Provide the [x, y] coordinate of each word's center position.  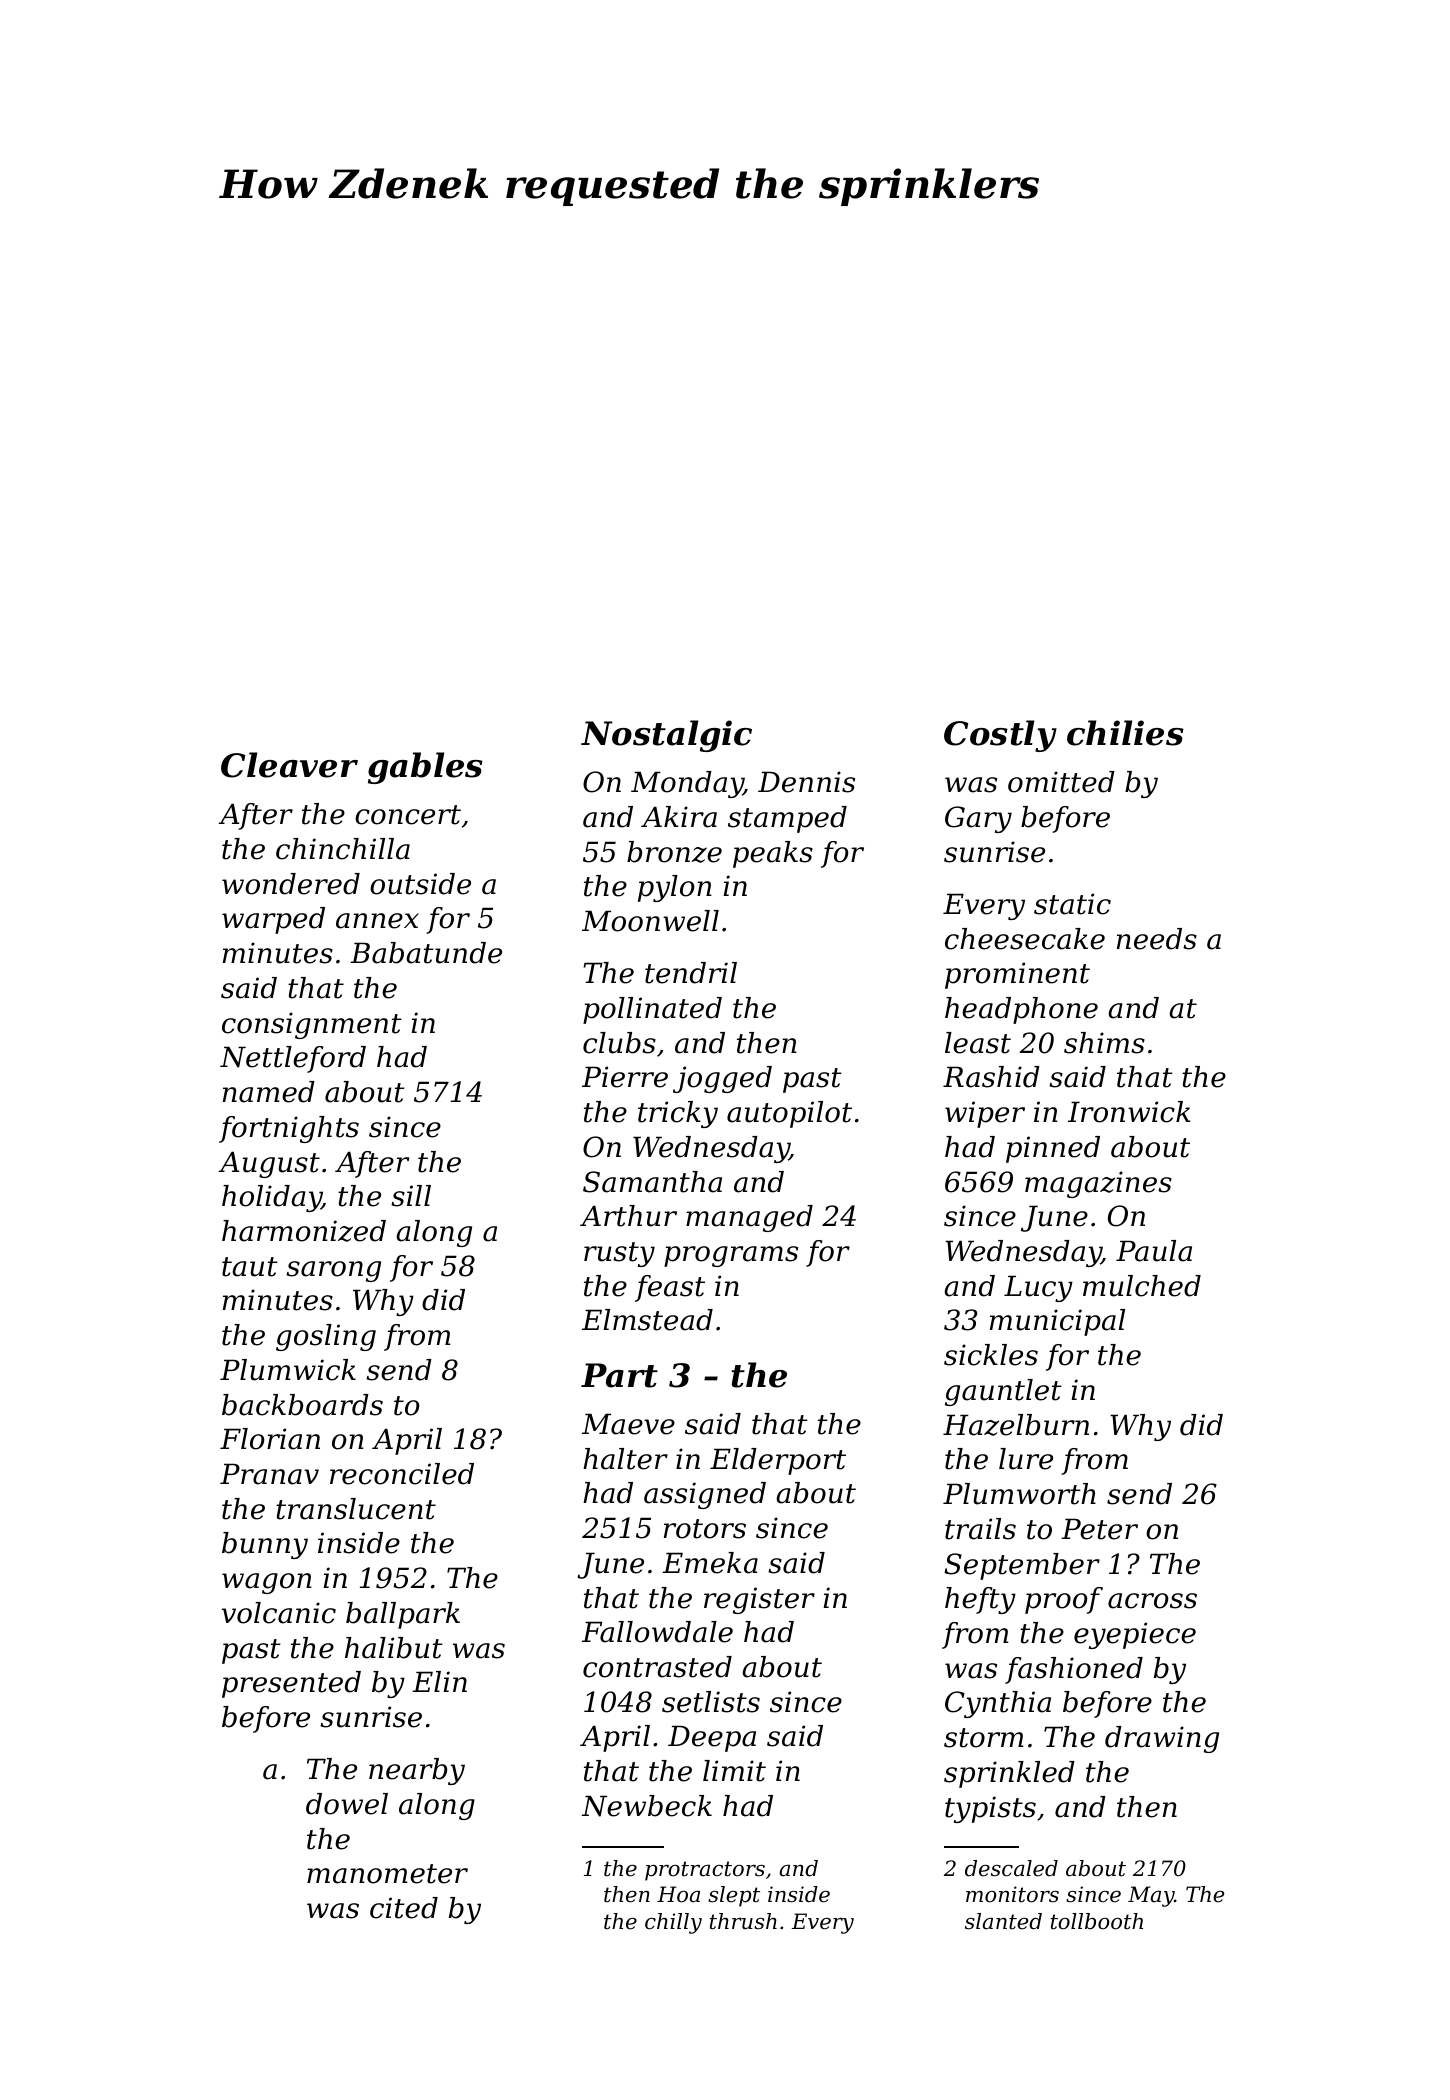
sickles [991, 1355]
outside [420, 884]
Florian [270, 1439]
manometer [387, 1874]
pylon [675, 888]
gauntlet [1003, 1392]
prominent [1017, 975]
